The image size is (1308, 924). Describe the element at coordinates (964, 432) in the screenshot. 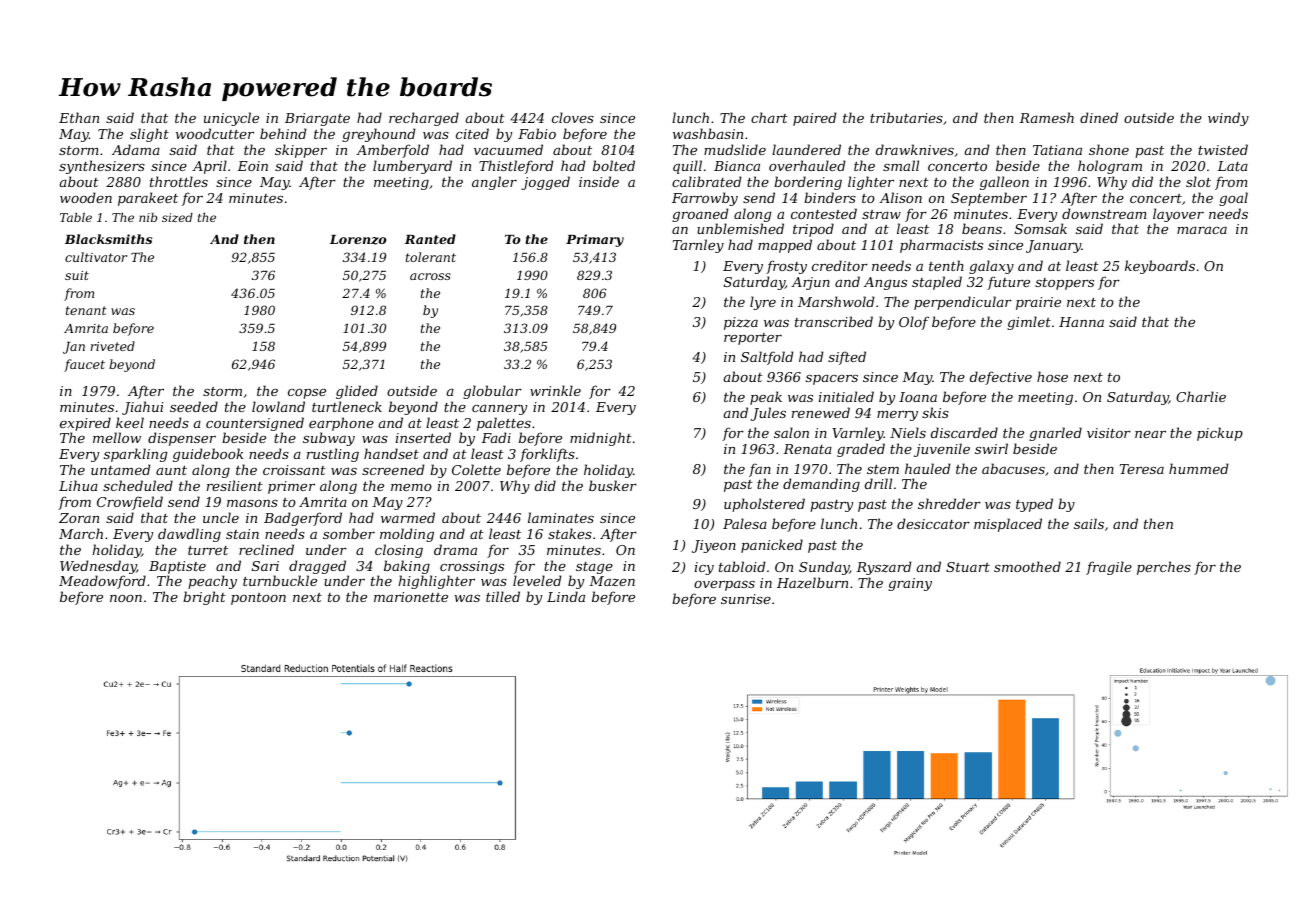

I see `discarded` at that location.
